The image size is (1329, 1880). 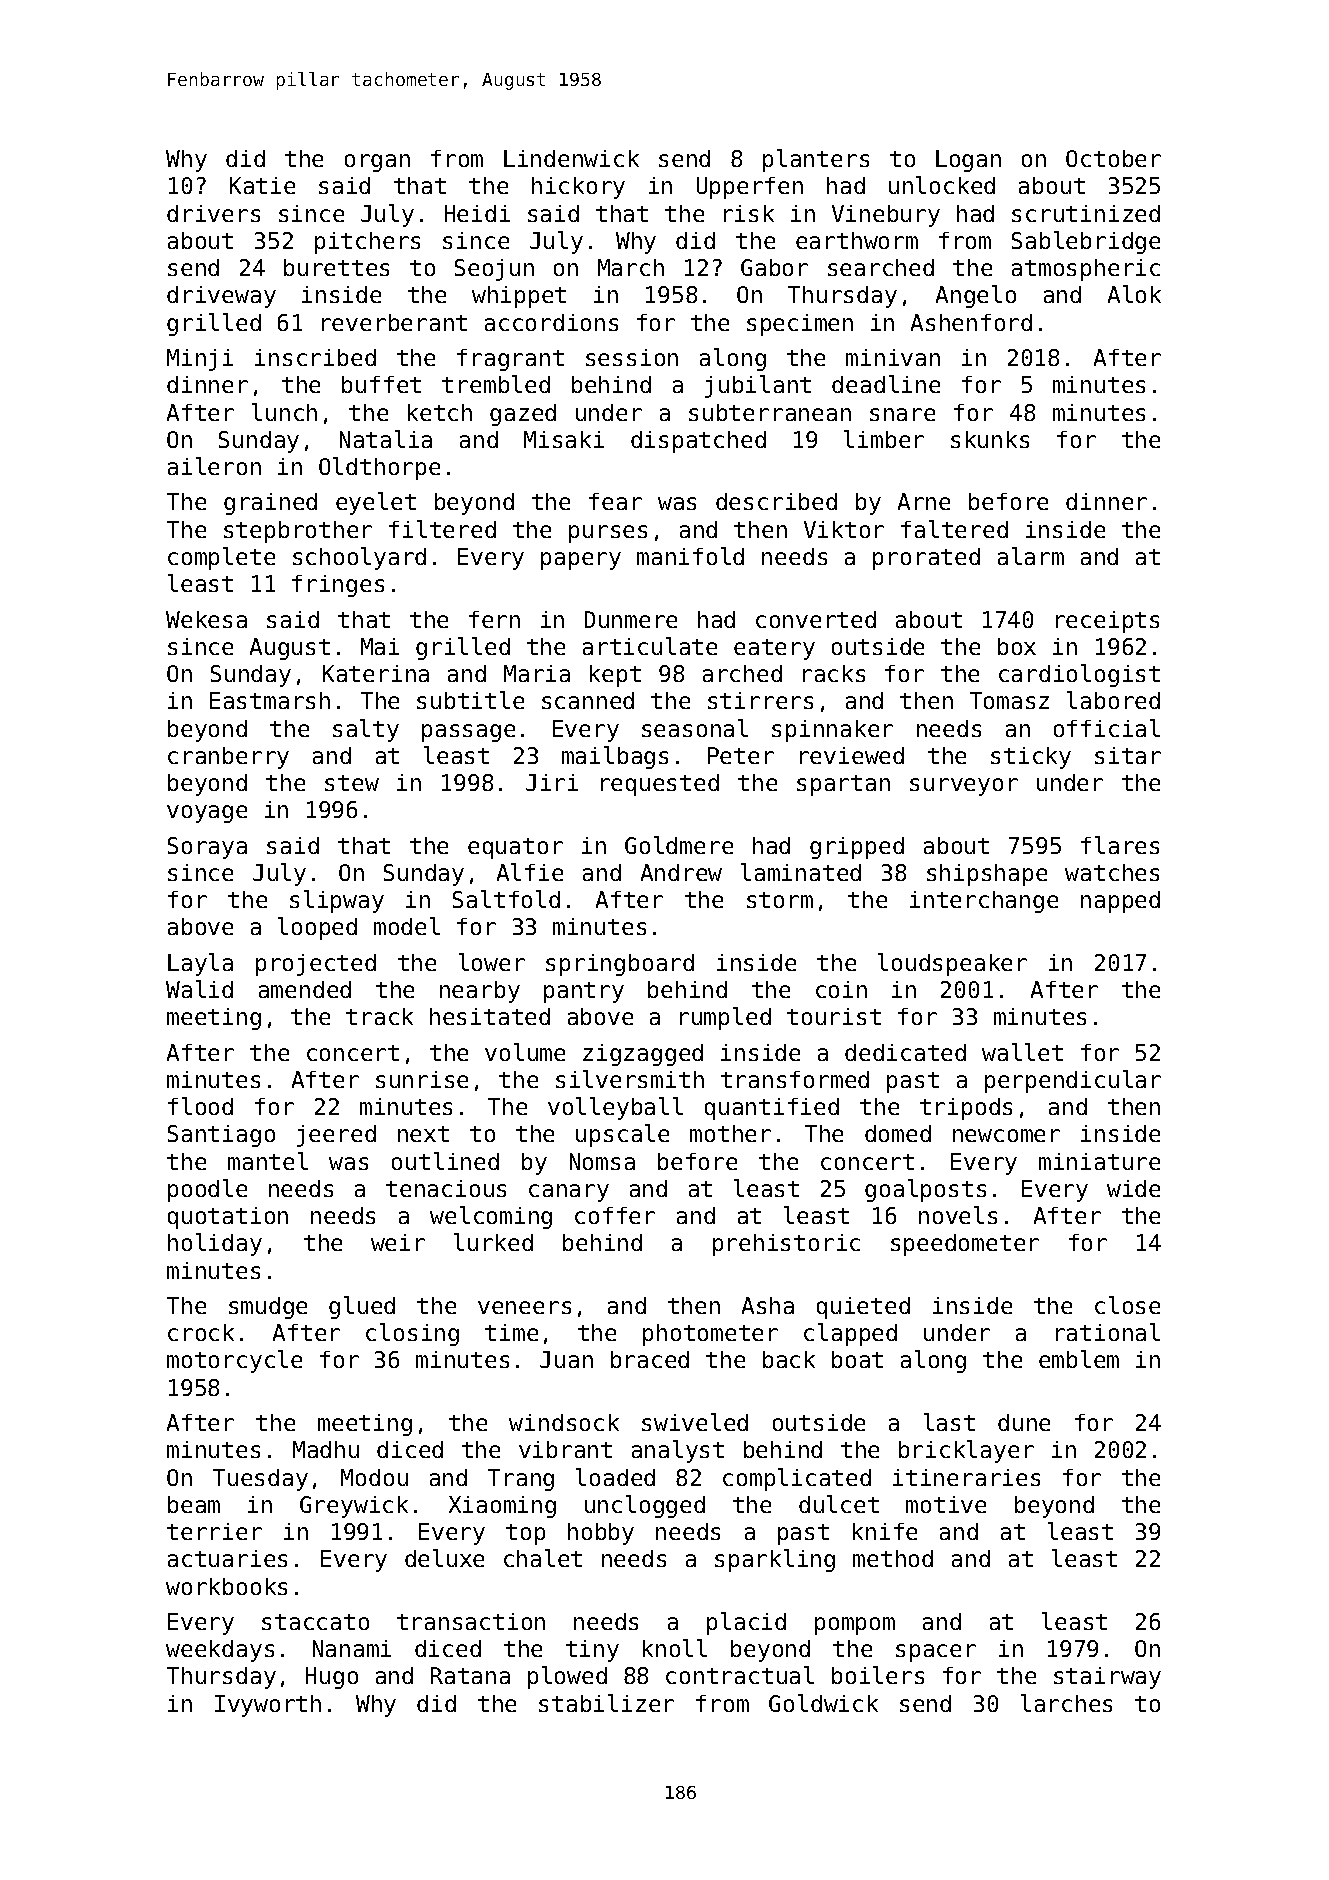 I want to click on back, so click(x=789, y=1359).
